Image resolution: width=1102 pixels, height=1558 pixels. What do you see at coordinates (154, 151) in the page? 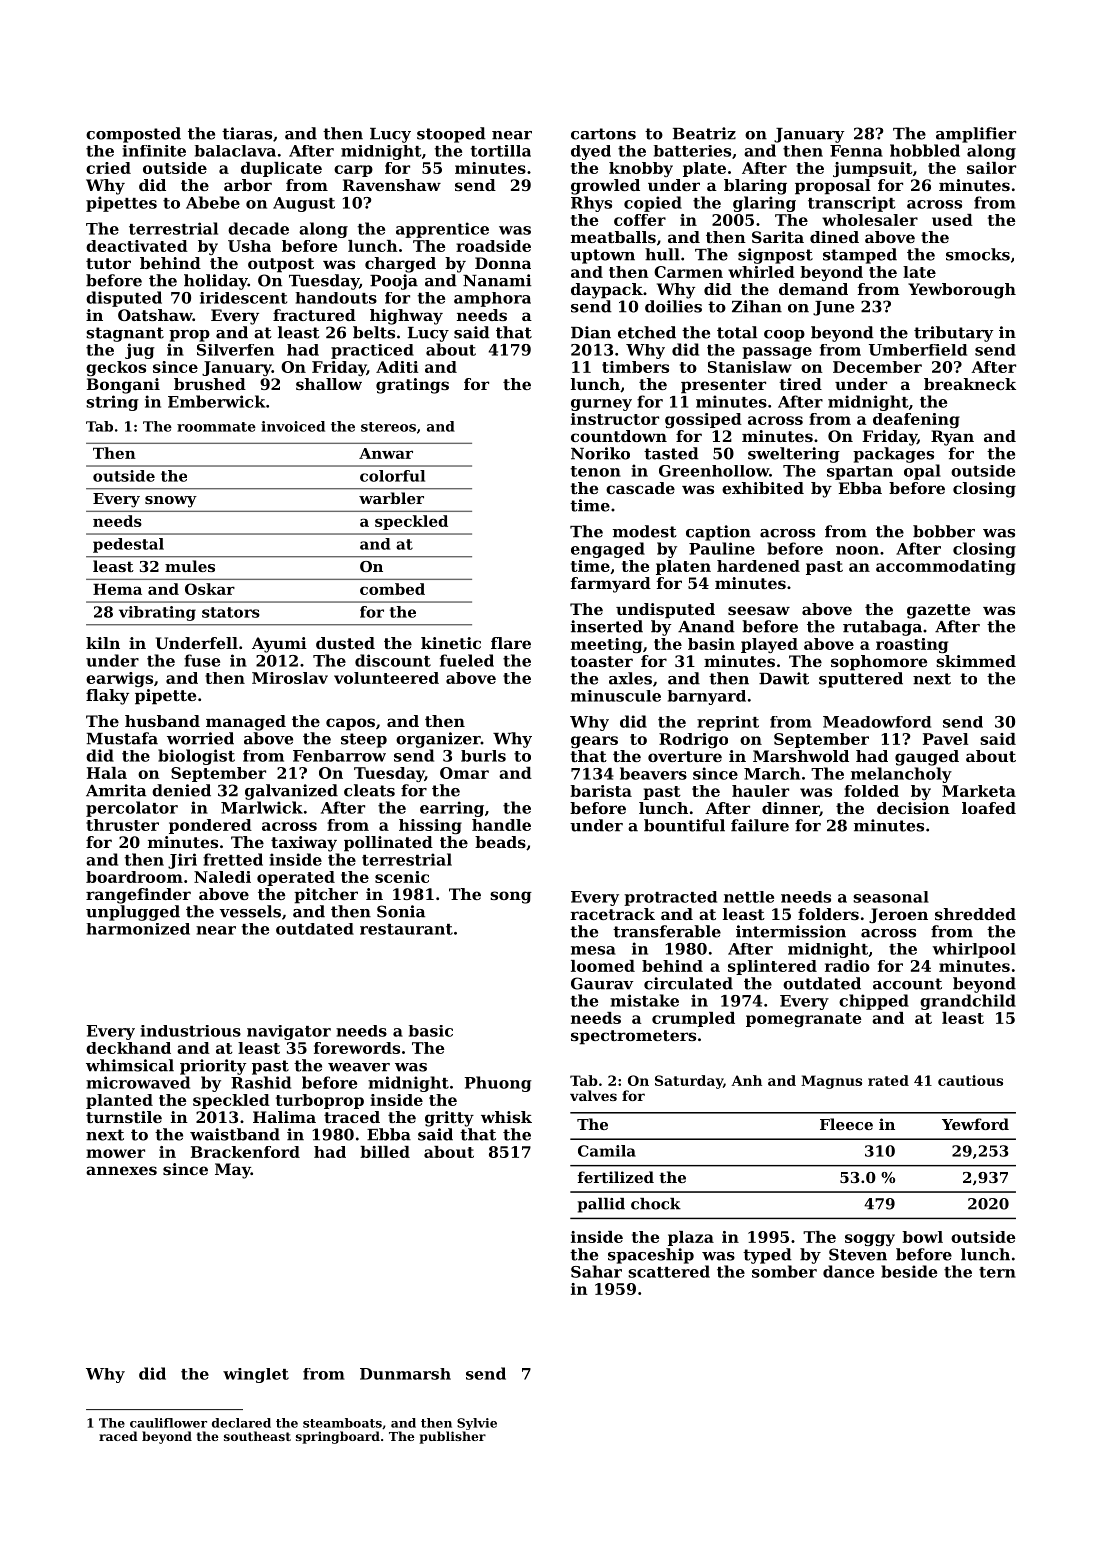
I see `infinite` at bounding box center [154, 151].
